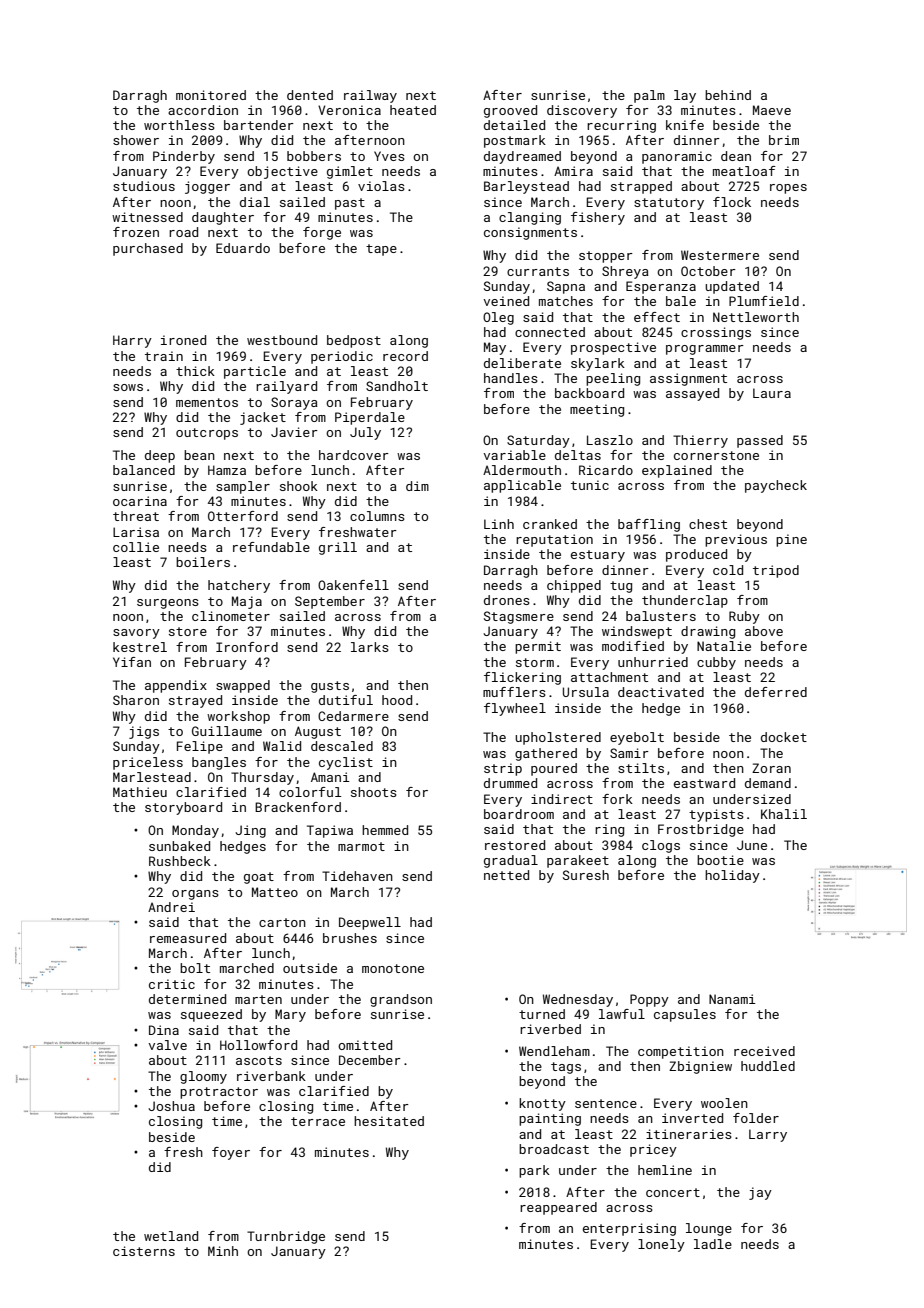 The image size is (924, 1308). What do you see at coordinates (700, 441) in the page?
I see `Thierry` at bounding box center [700, 441].
